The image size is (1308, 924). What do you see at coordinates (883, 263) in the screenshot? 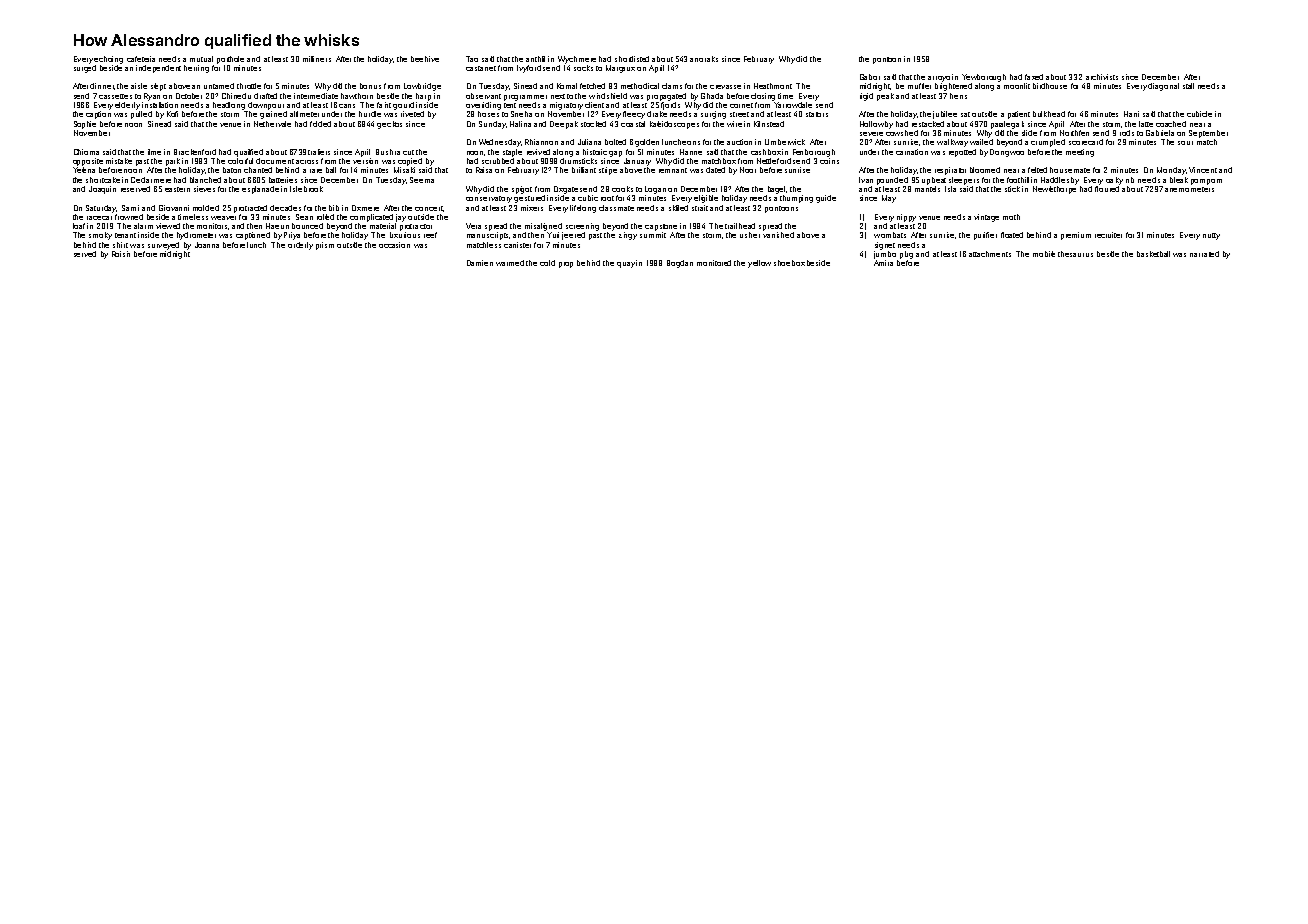
I see `Amira` at bounding box center [883, 263].
